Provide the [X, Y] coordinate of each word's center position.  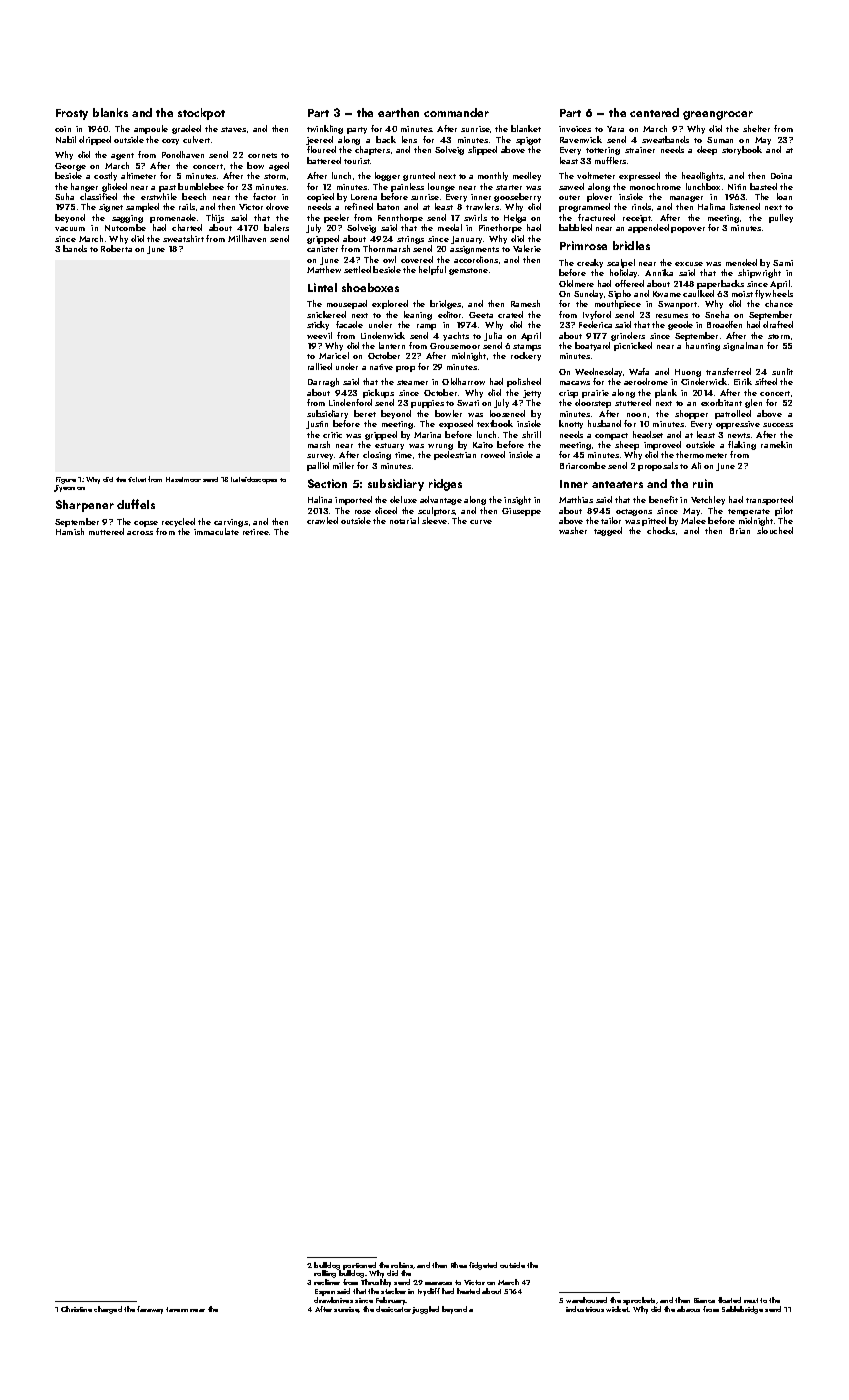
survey [320, 457]
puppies [427, 404]
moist [742, 294]
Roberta [116, 248]
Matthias [576, 499]
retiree [256, 532]
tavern [177, 1309]
